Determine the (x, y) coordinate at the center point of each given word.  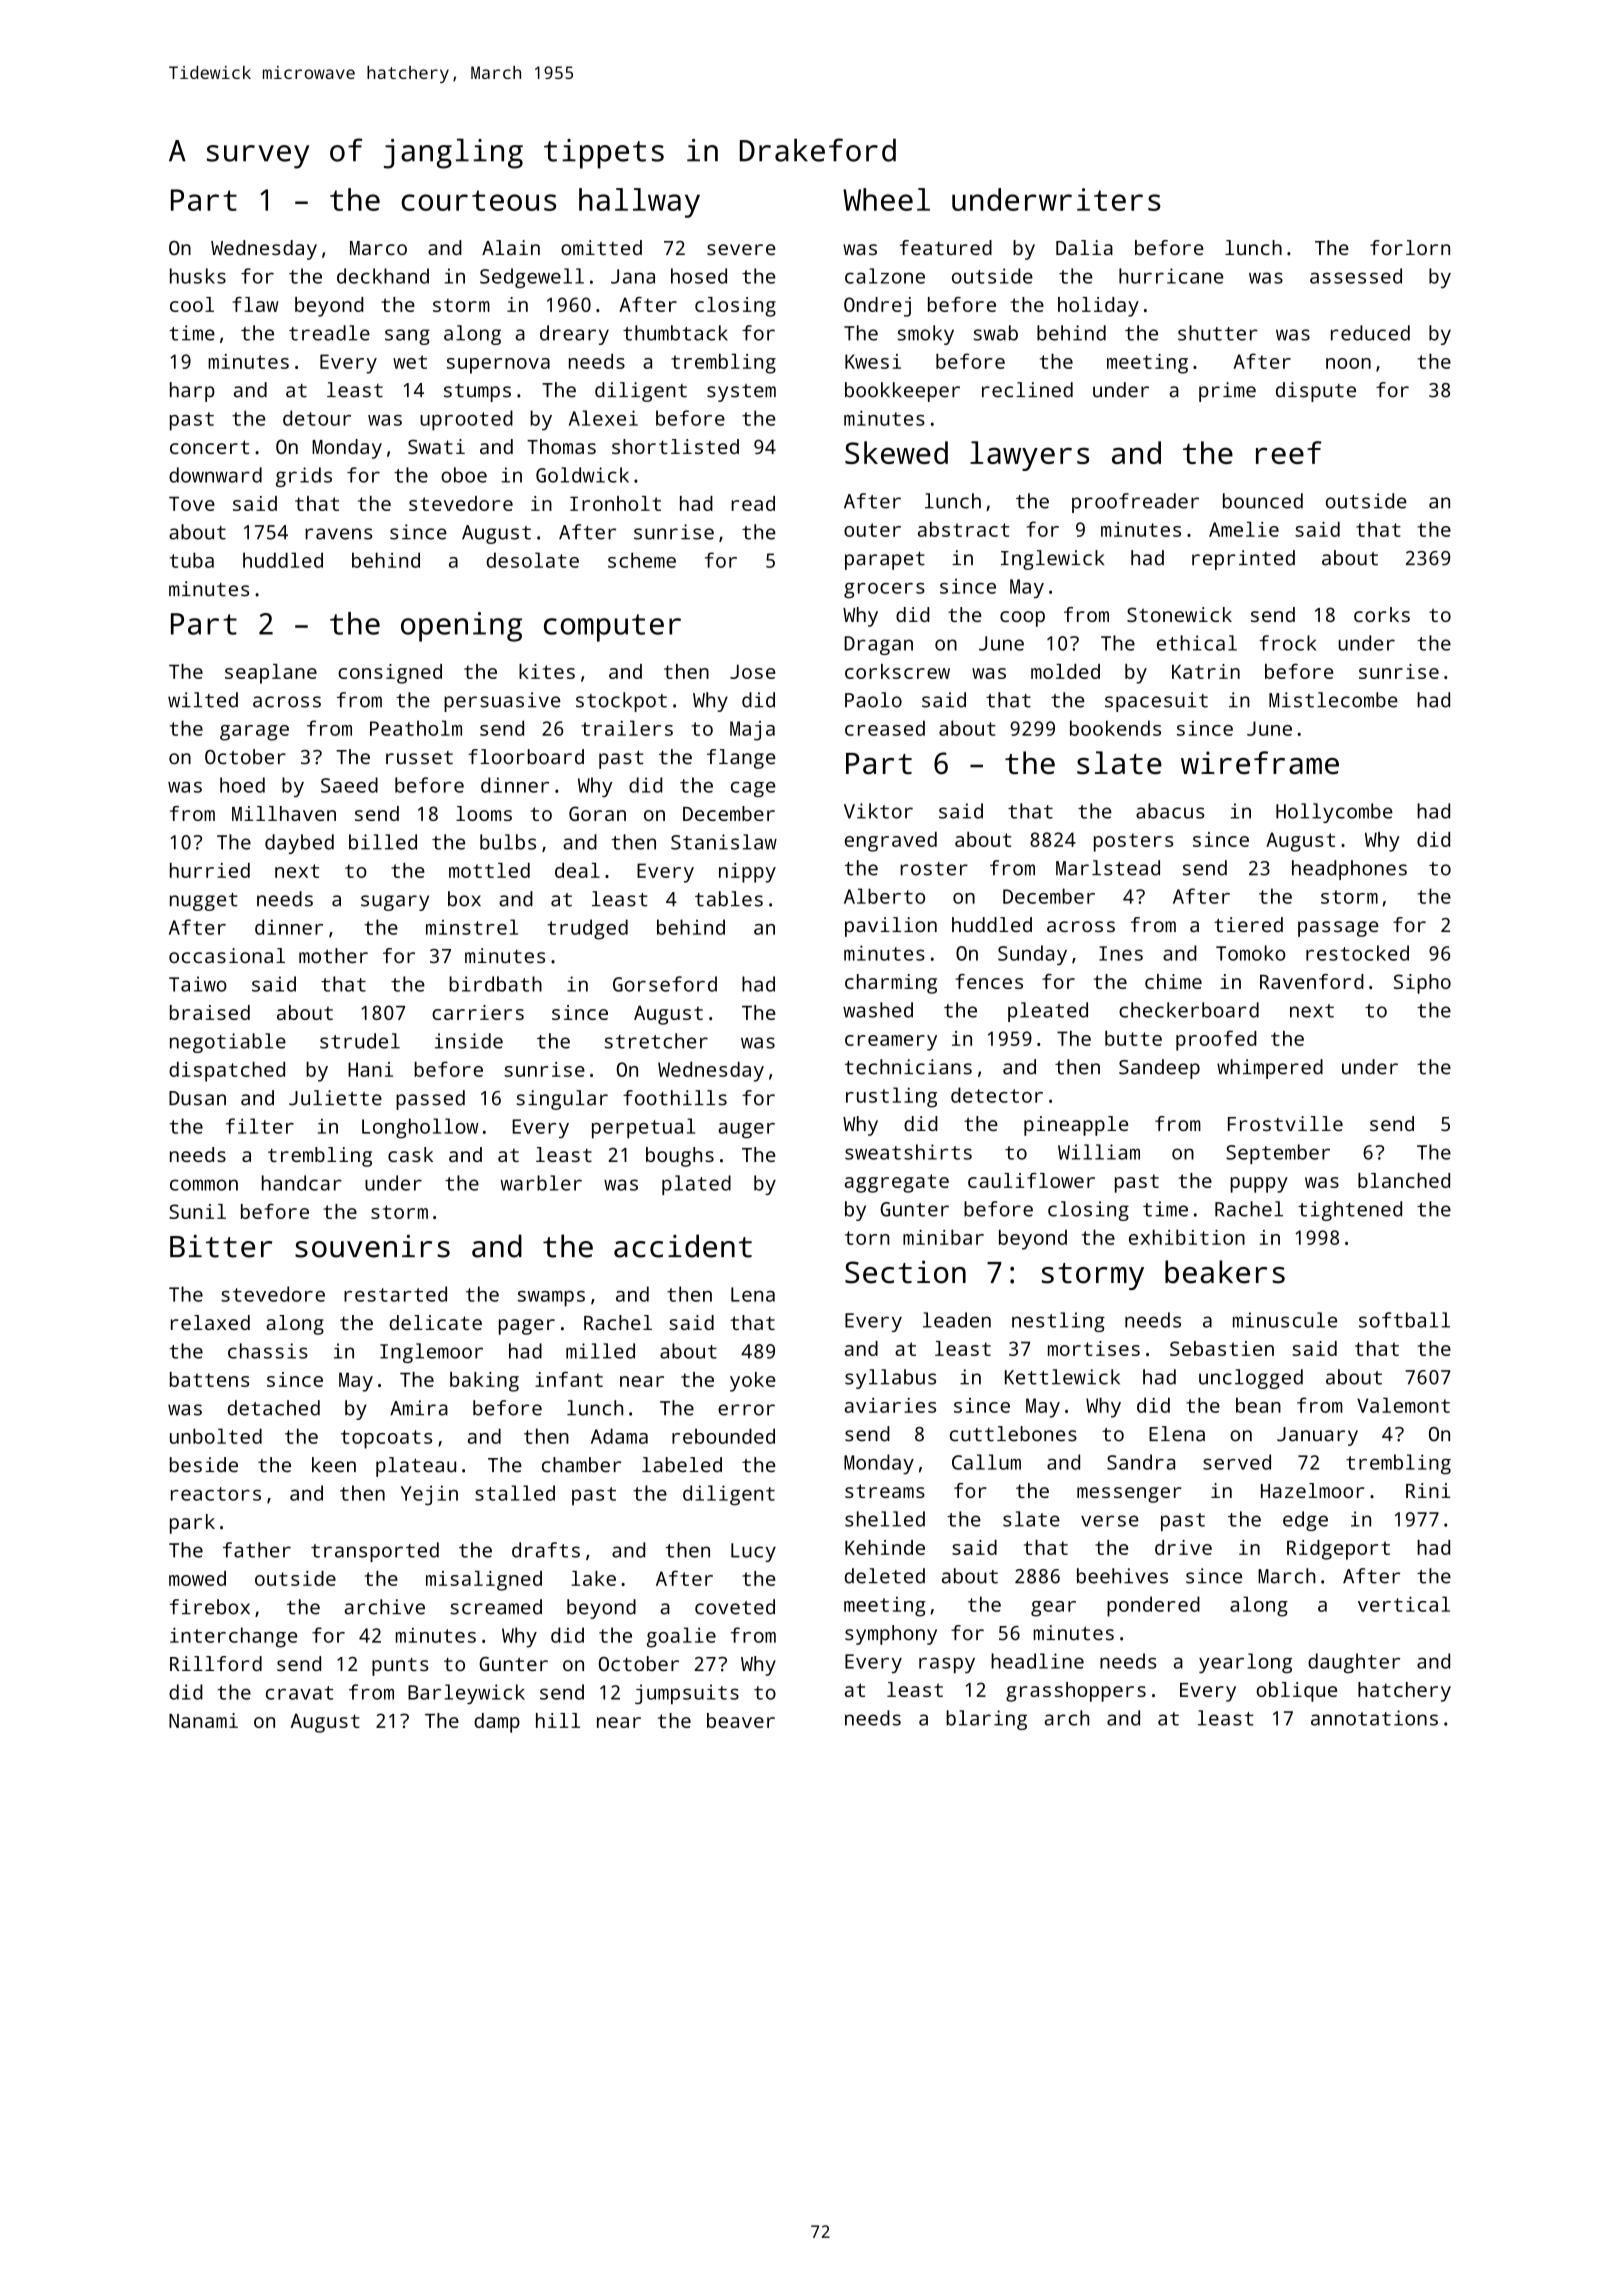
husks (198, 276)
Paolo (873, 700)
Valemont (1403, 1405)
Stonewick (1179, 614)
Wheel (886, 199)
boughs (680, 1157)
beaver (741, 1720)
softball (1404, 1320)
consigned (390, 674)
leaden (957, 1320)
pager (527, 1327)
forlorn (1410, 247)
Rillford (216, 1663)
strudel (360, 1041)
